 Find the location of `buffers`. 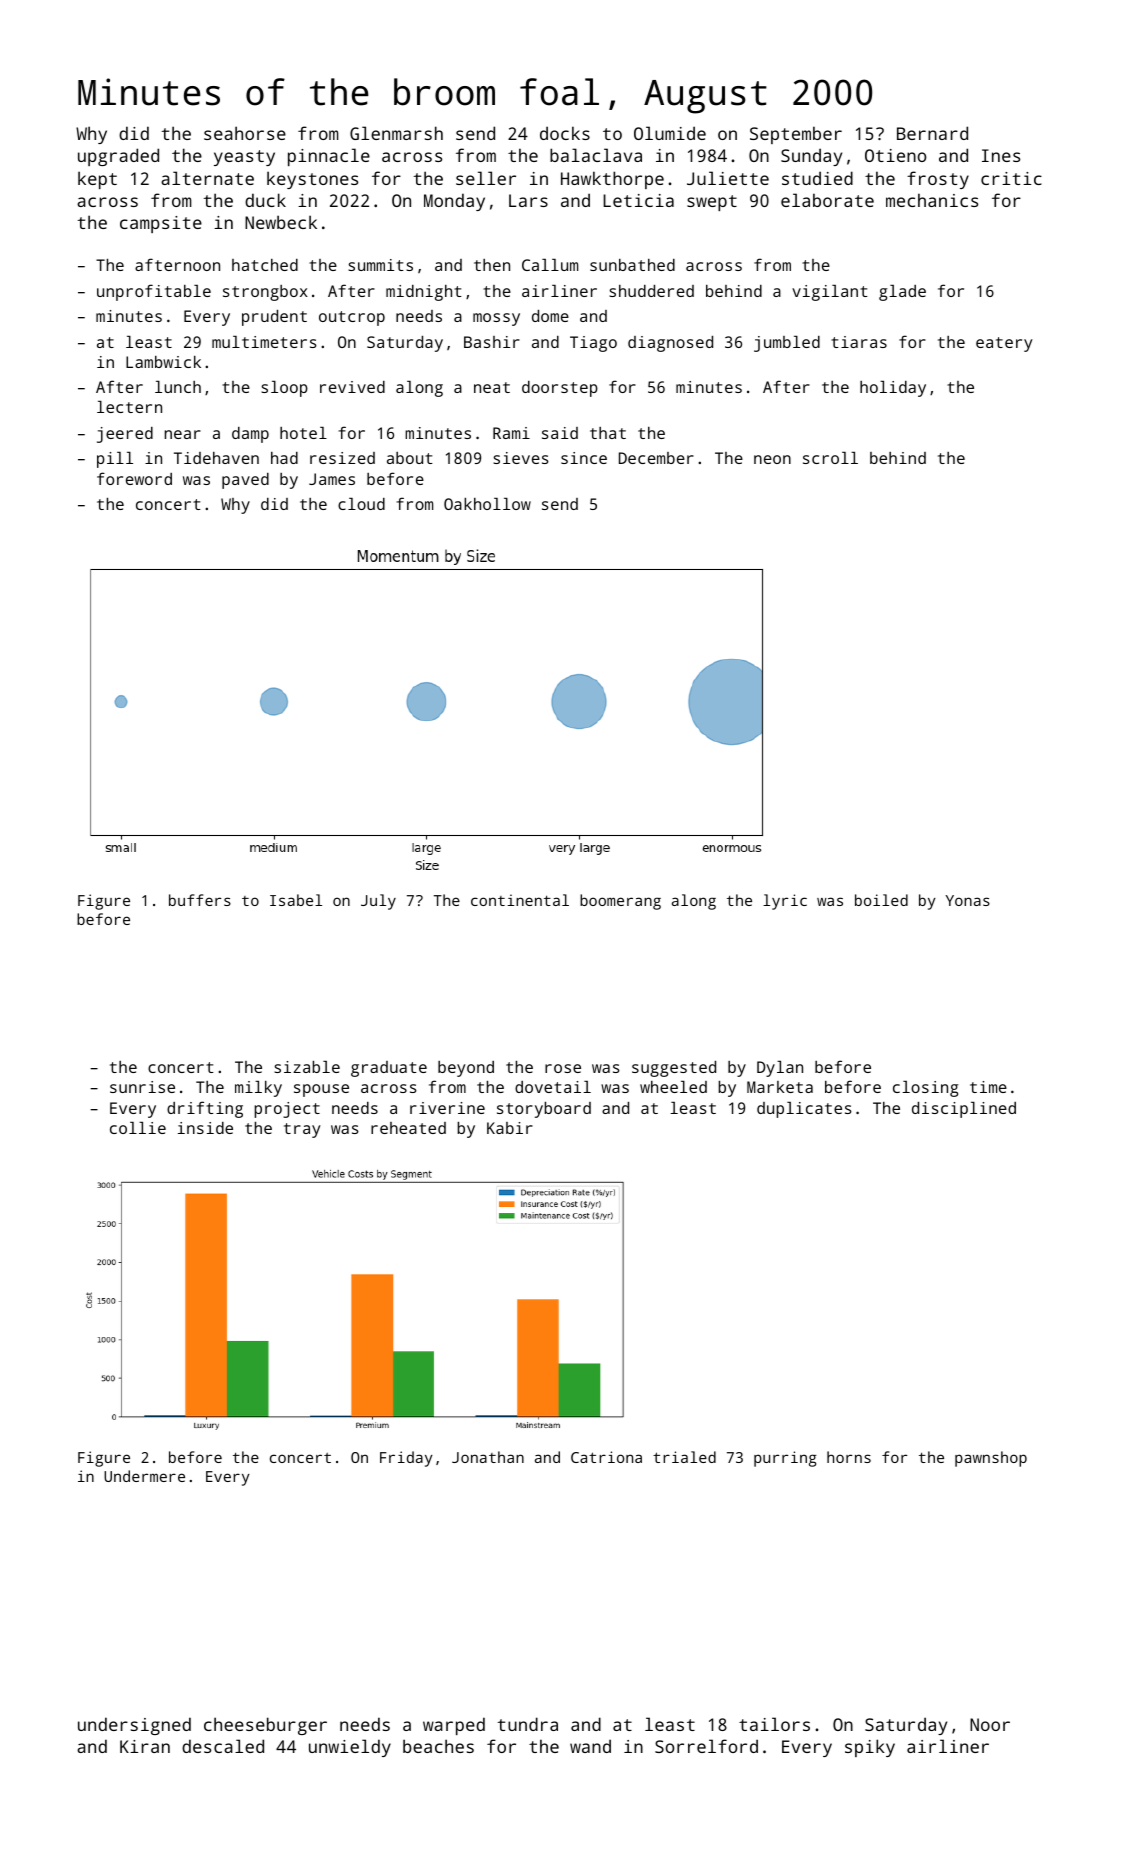

buffers is located at coordinates (200, 900).
